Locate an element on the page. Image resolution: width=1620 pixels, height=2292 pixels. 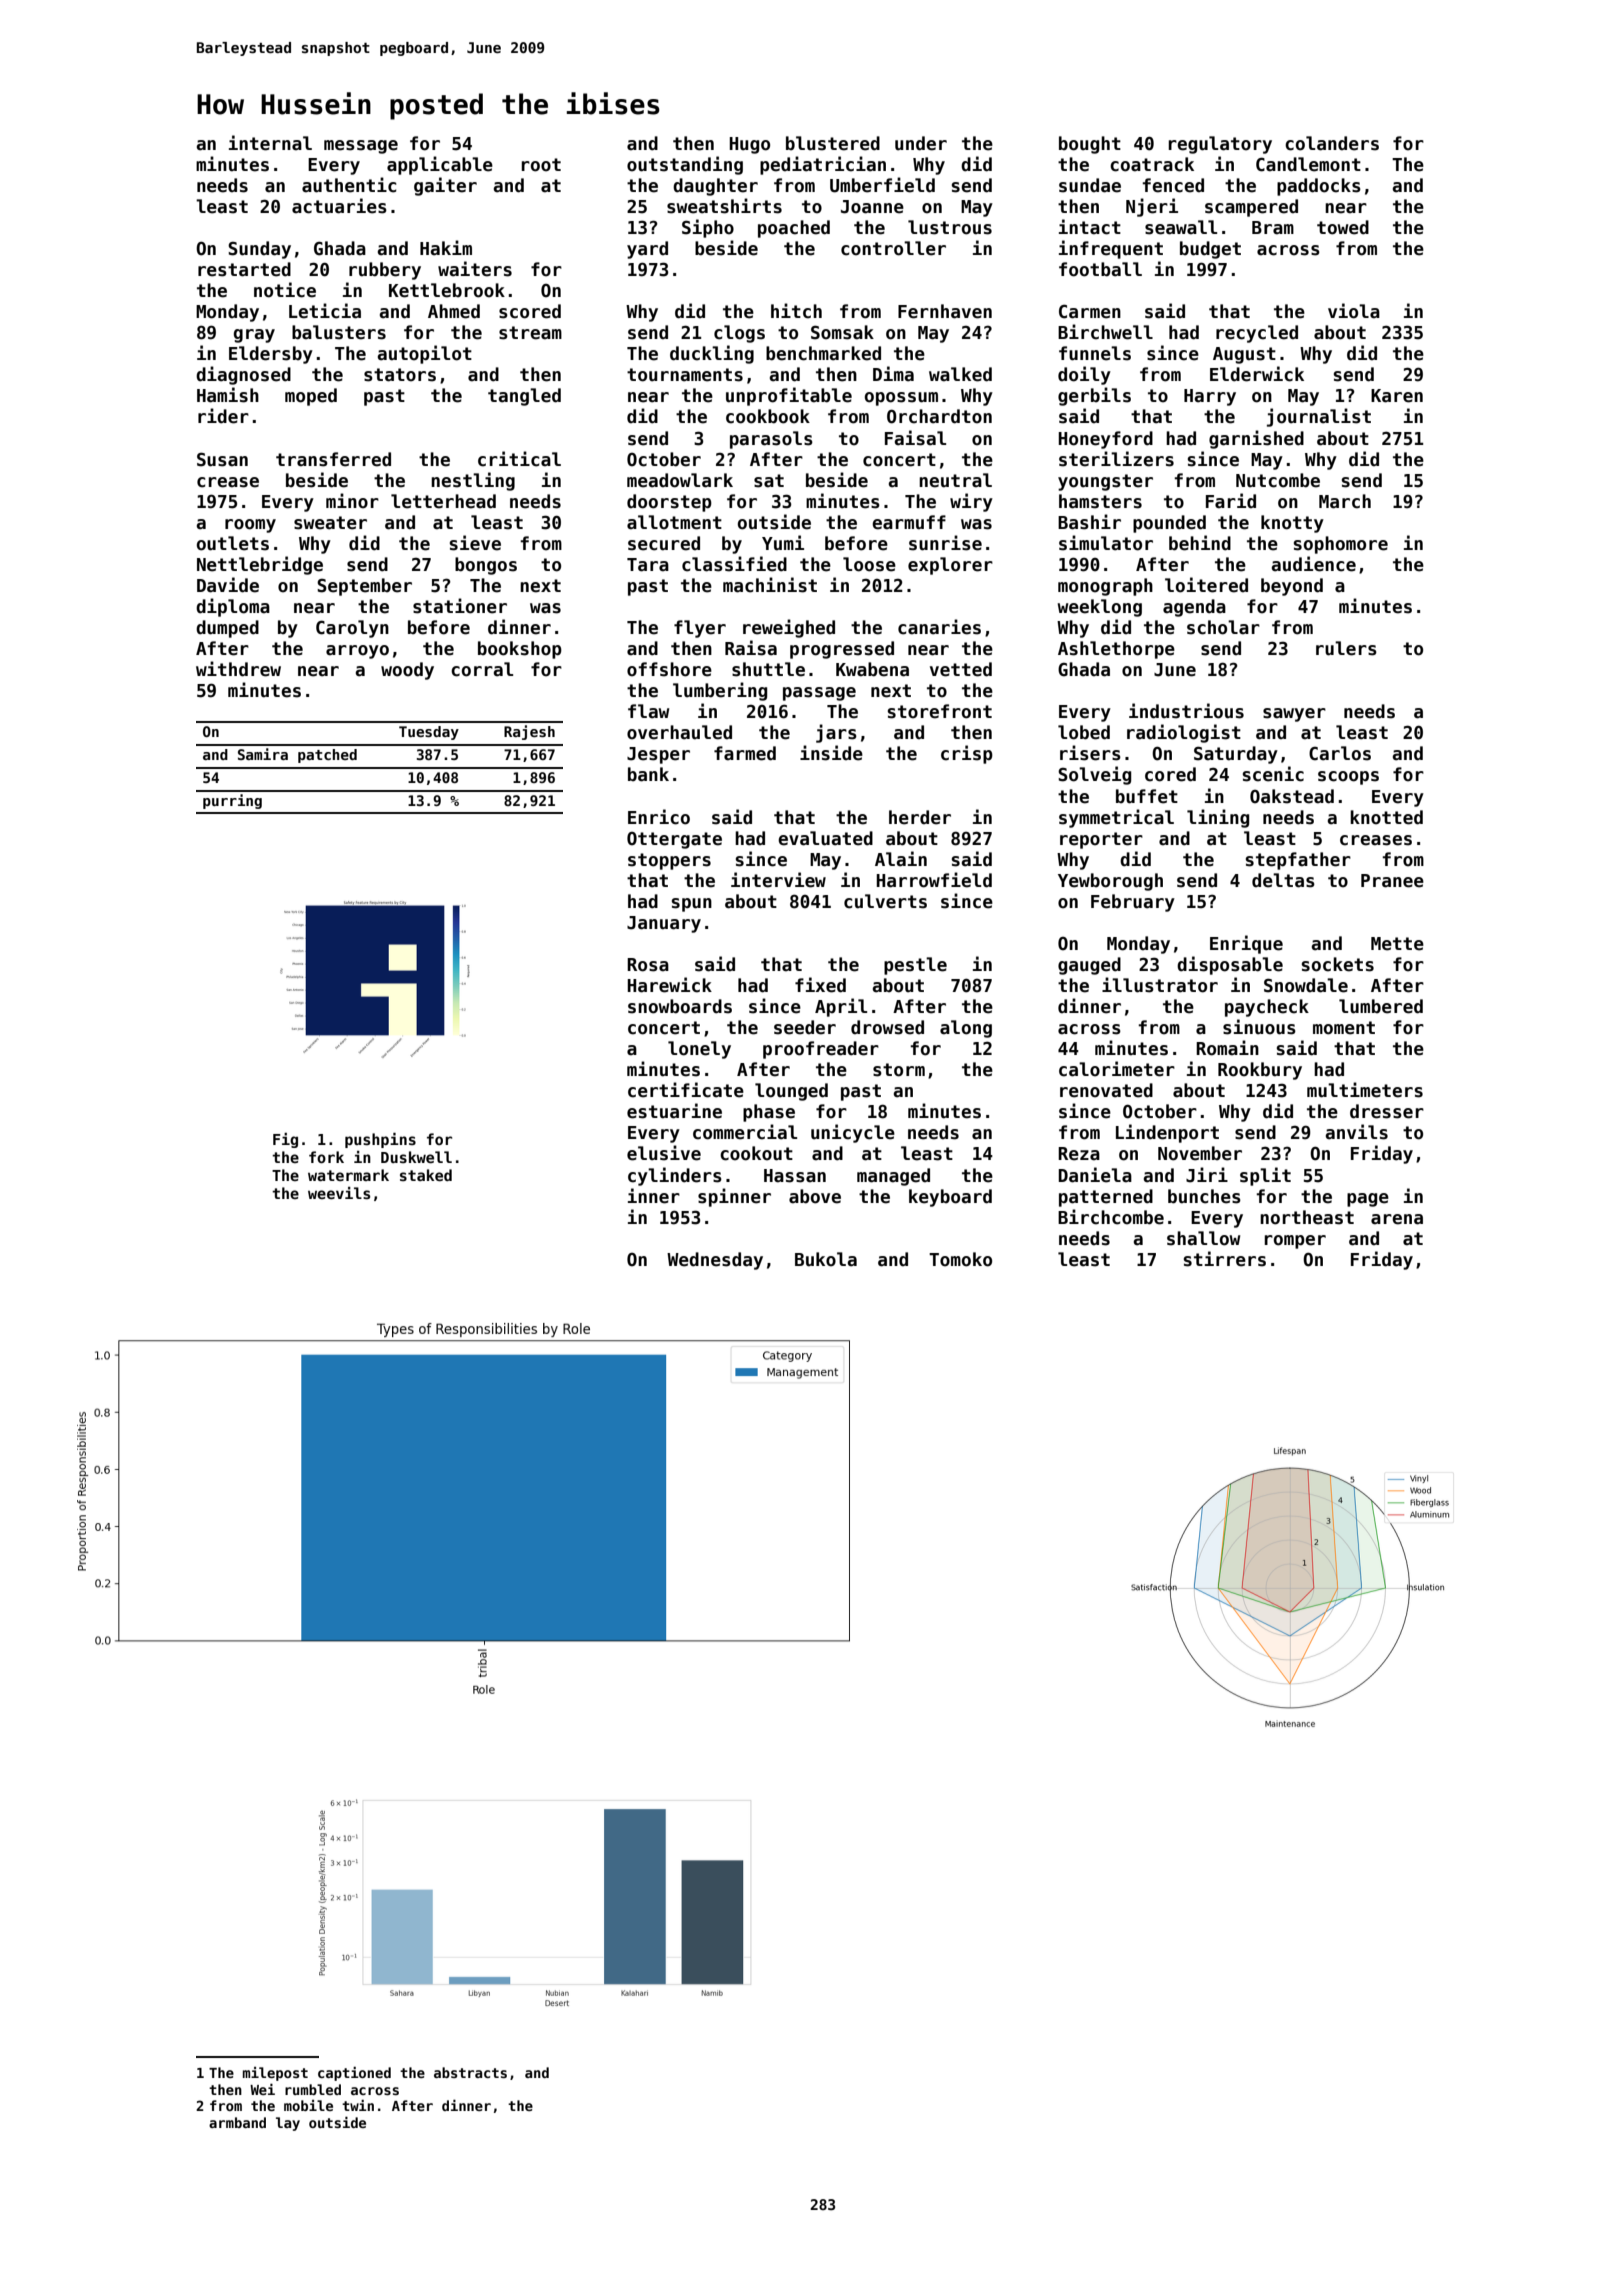
lobed is located at coordinates (1084, 732).
